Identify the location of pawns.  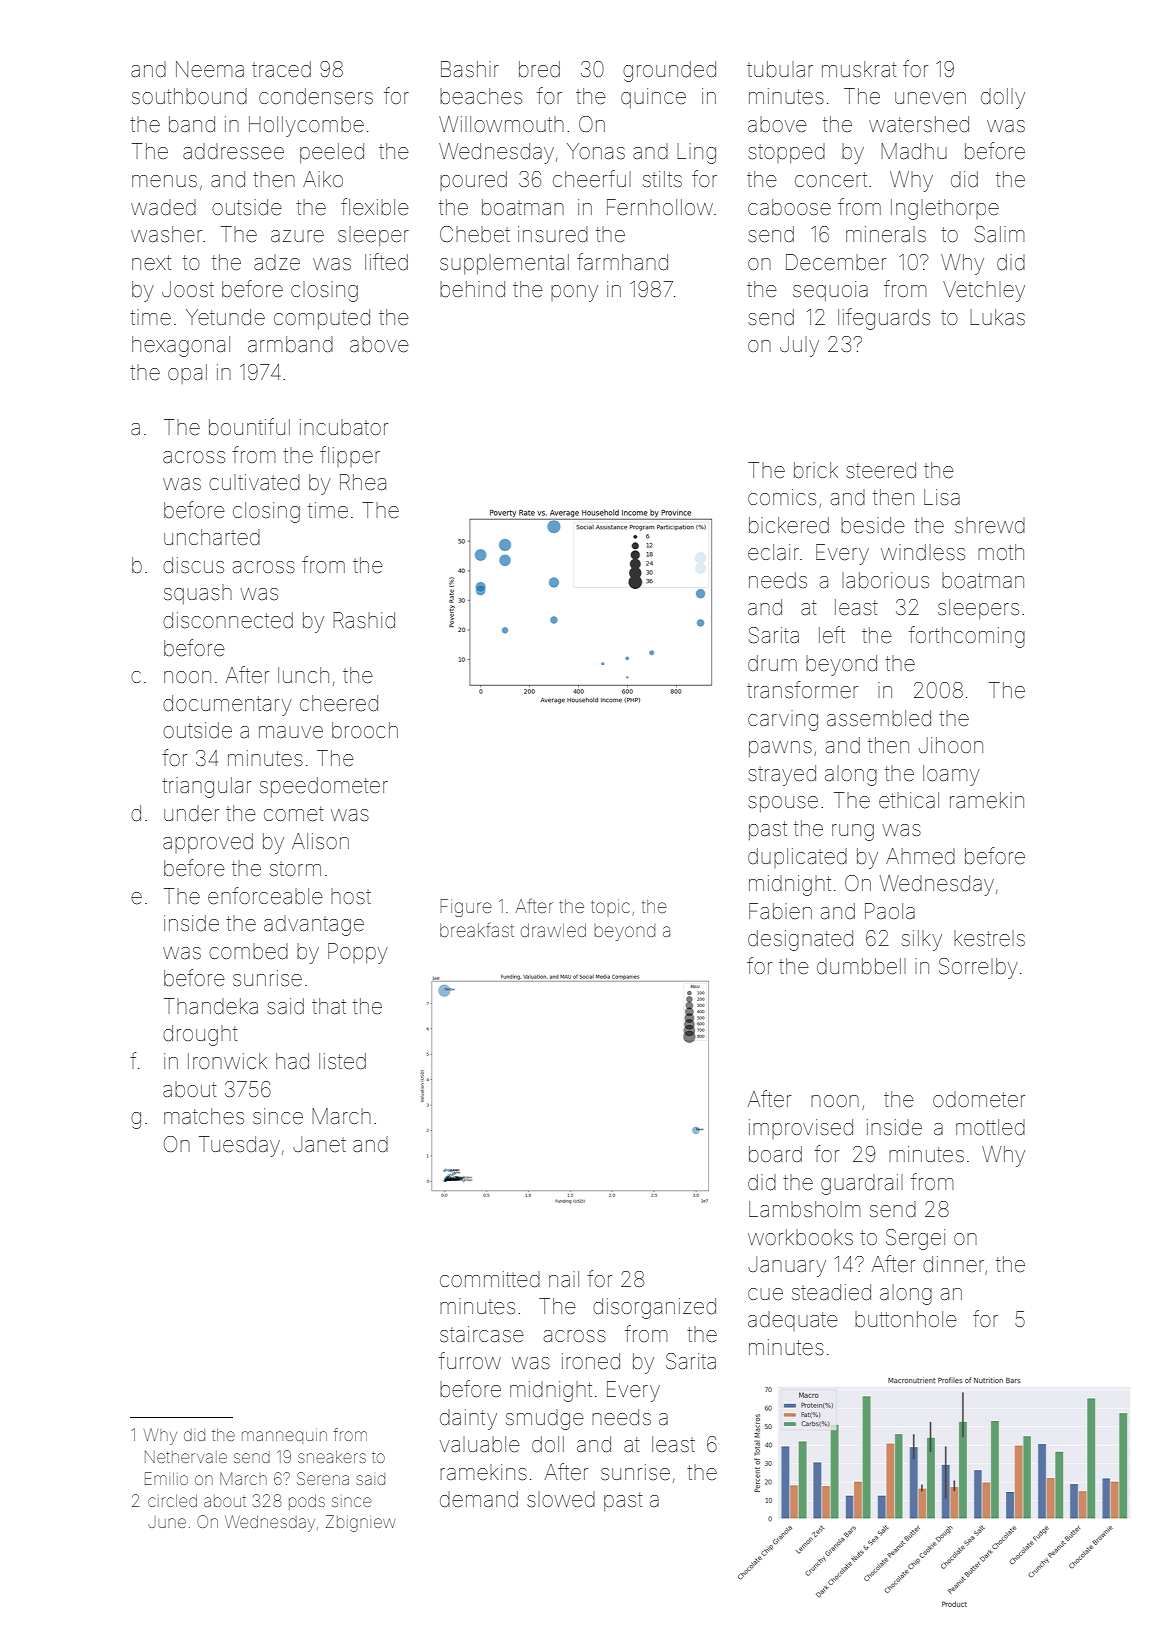
(780, 749).
